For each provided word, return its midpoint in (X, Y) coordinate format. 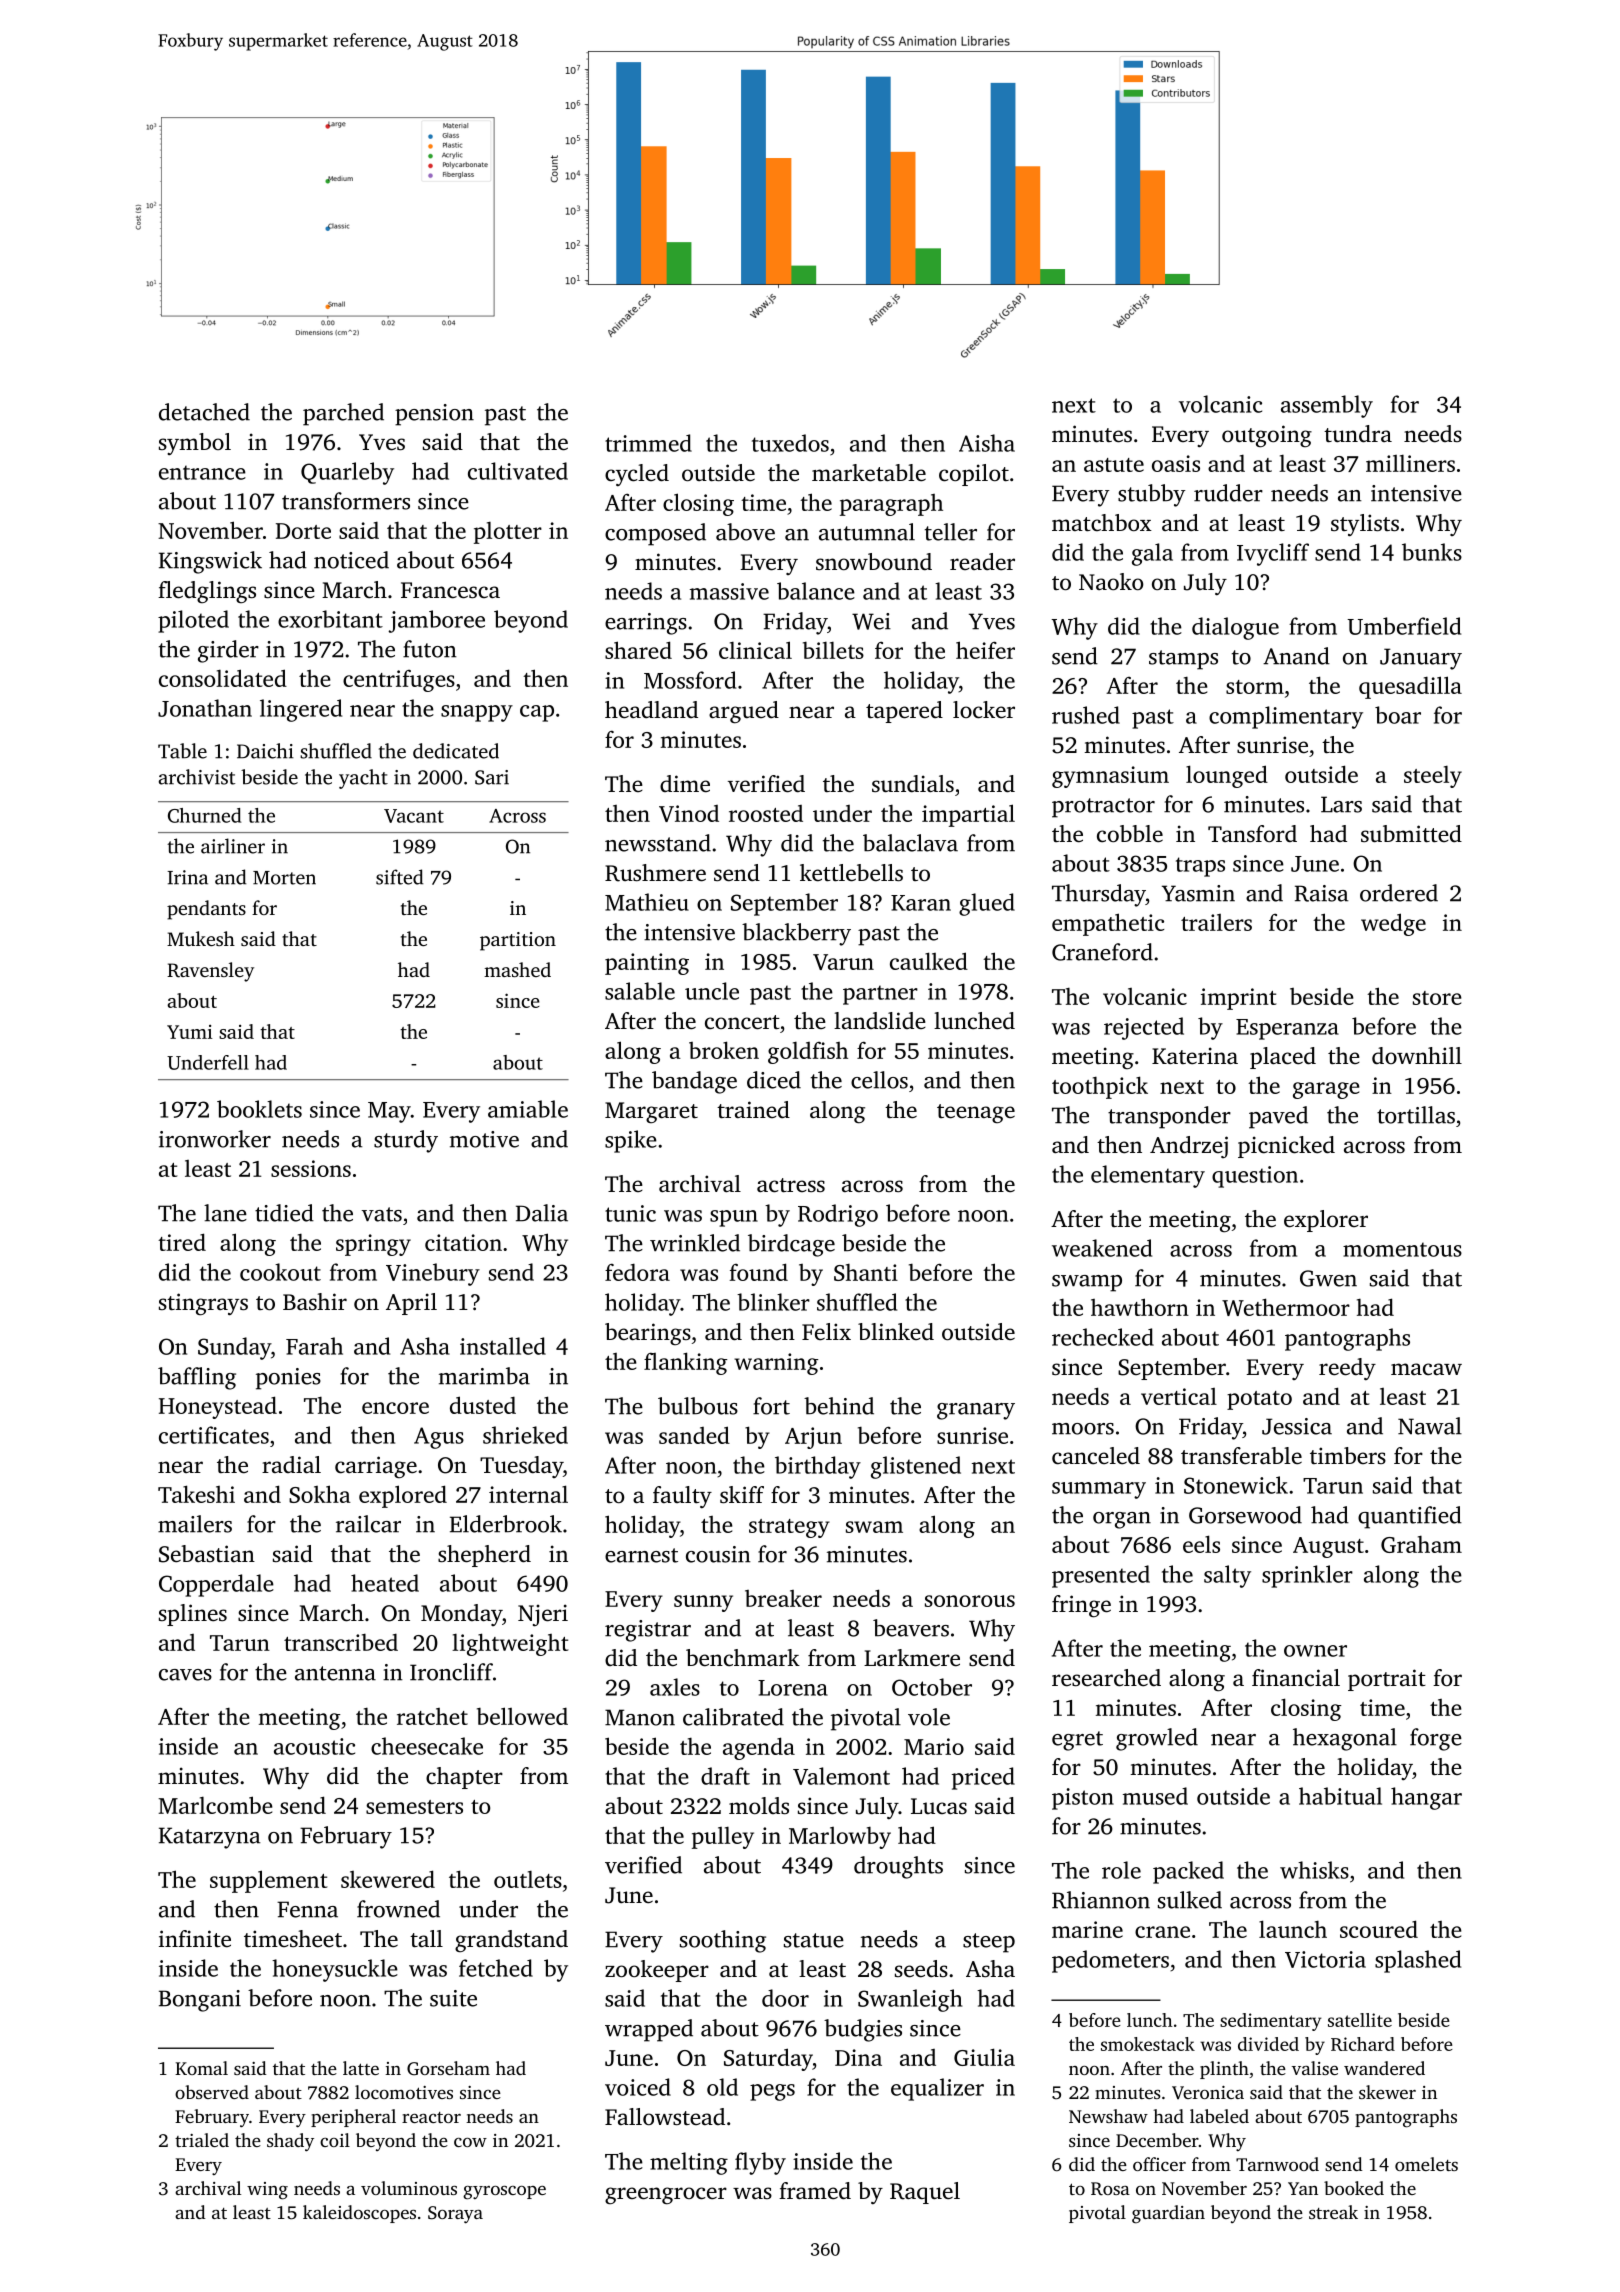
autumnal (867, 532)
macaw (1426, 1369)
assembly (1327, 406)
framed (815, 2191)
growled (1157, 1739)
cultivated (518, 471)
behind (839, 1406)
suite (453, 1998)
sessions (311, 1168)
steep (989, 1943)
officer (1159, 2164)
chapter (464, 1778)
